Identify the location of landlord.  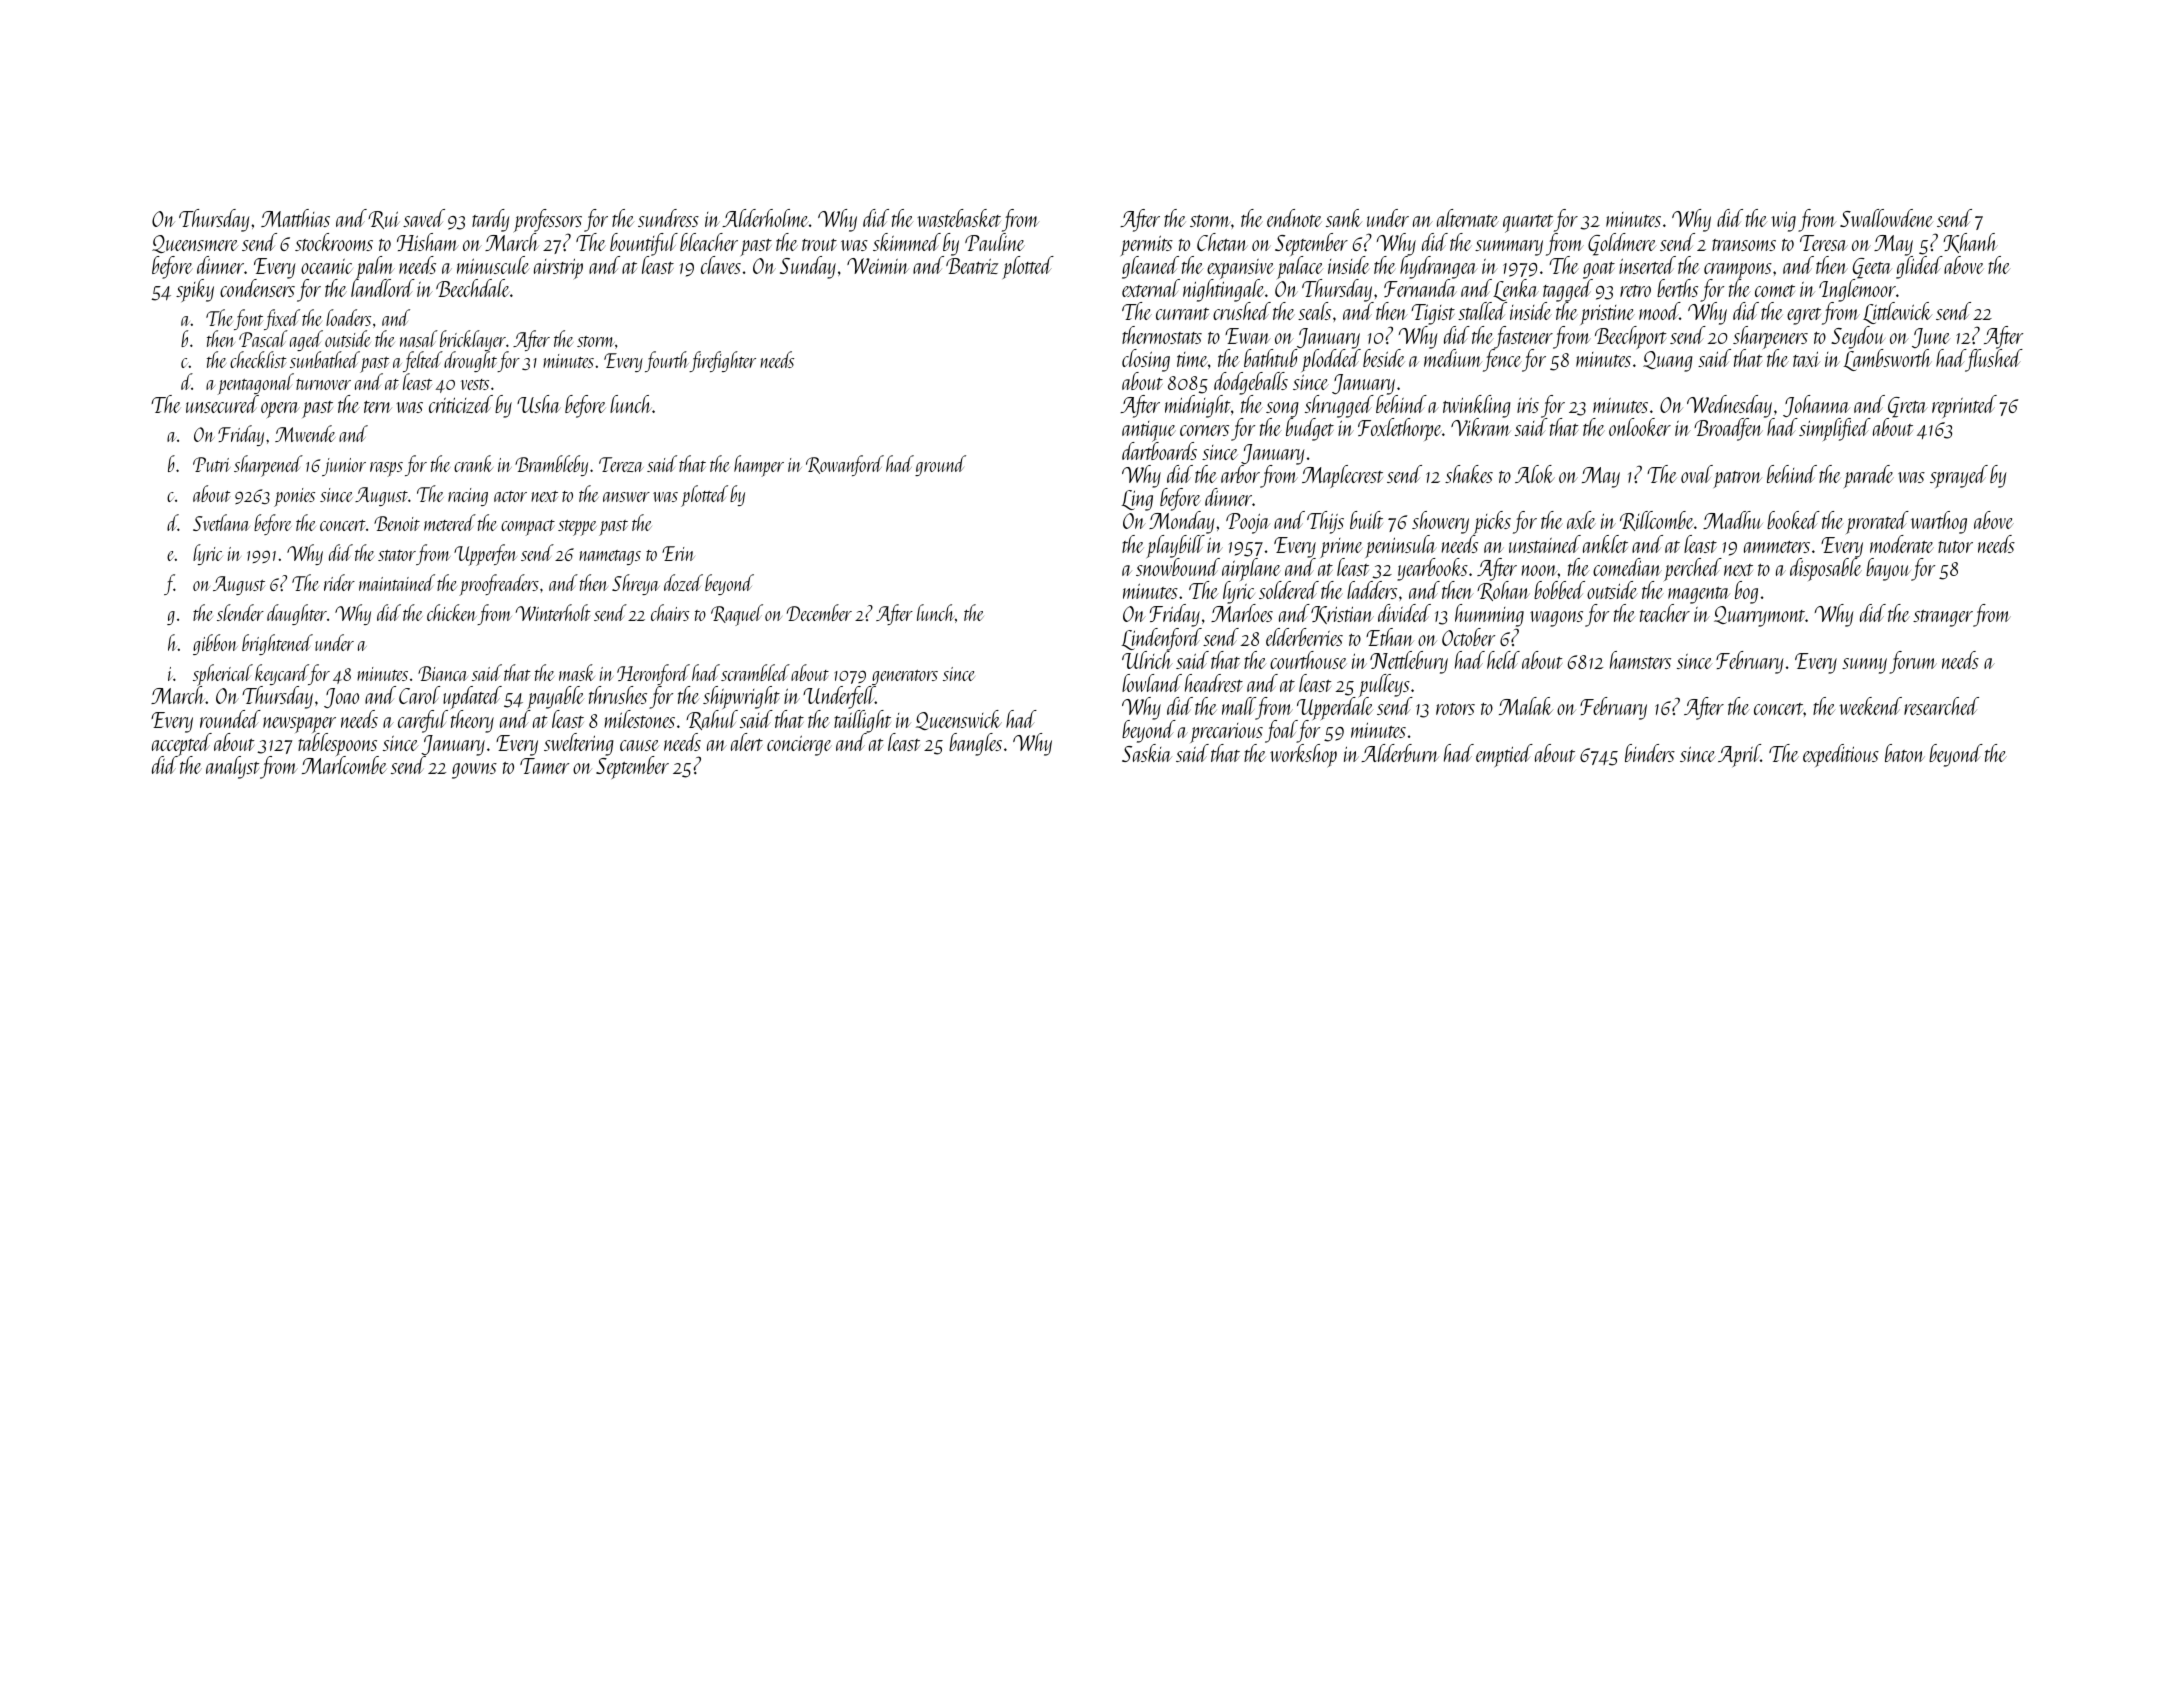
(382, 288).
